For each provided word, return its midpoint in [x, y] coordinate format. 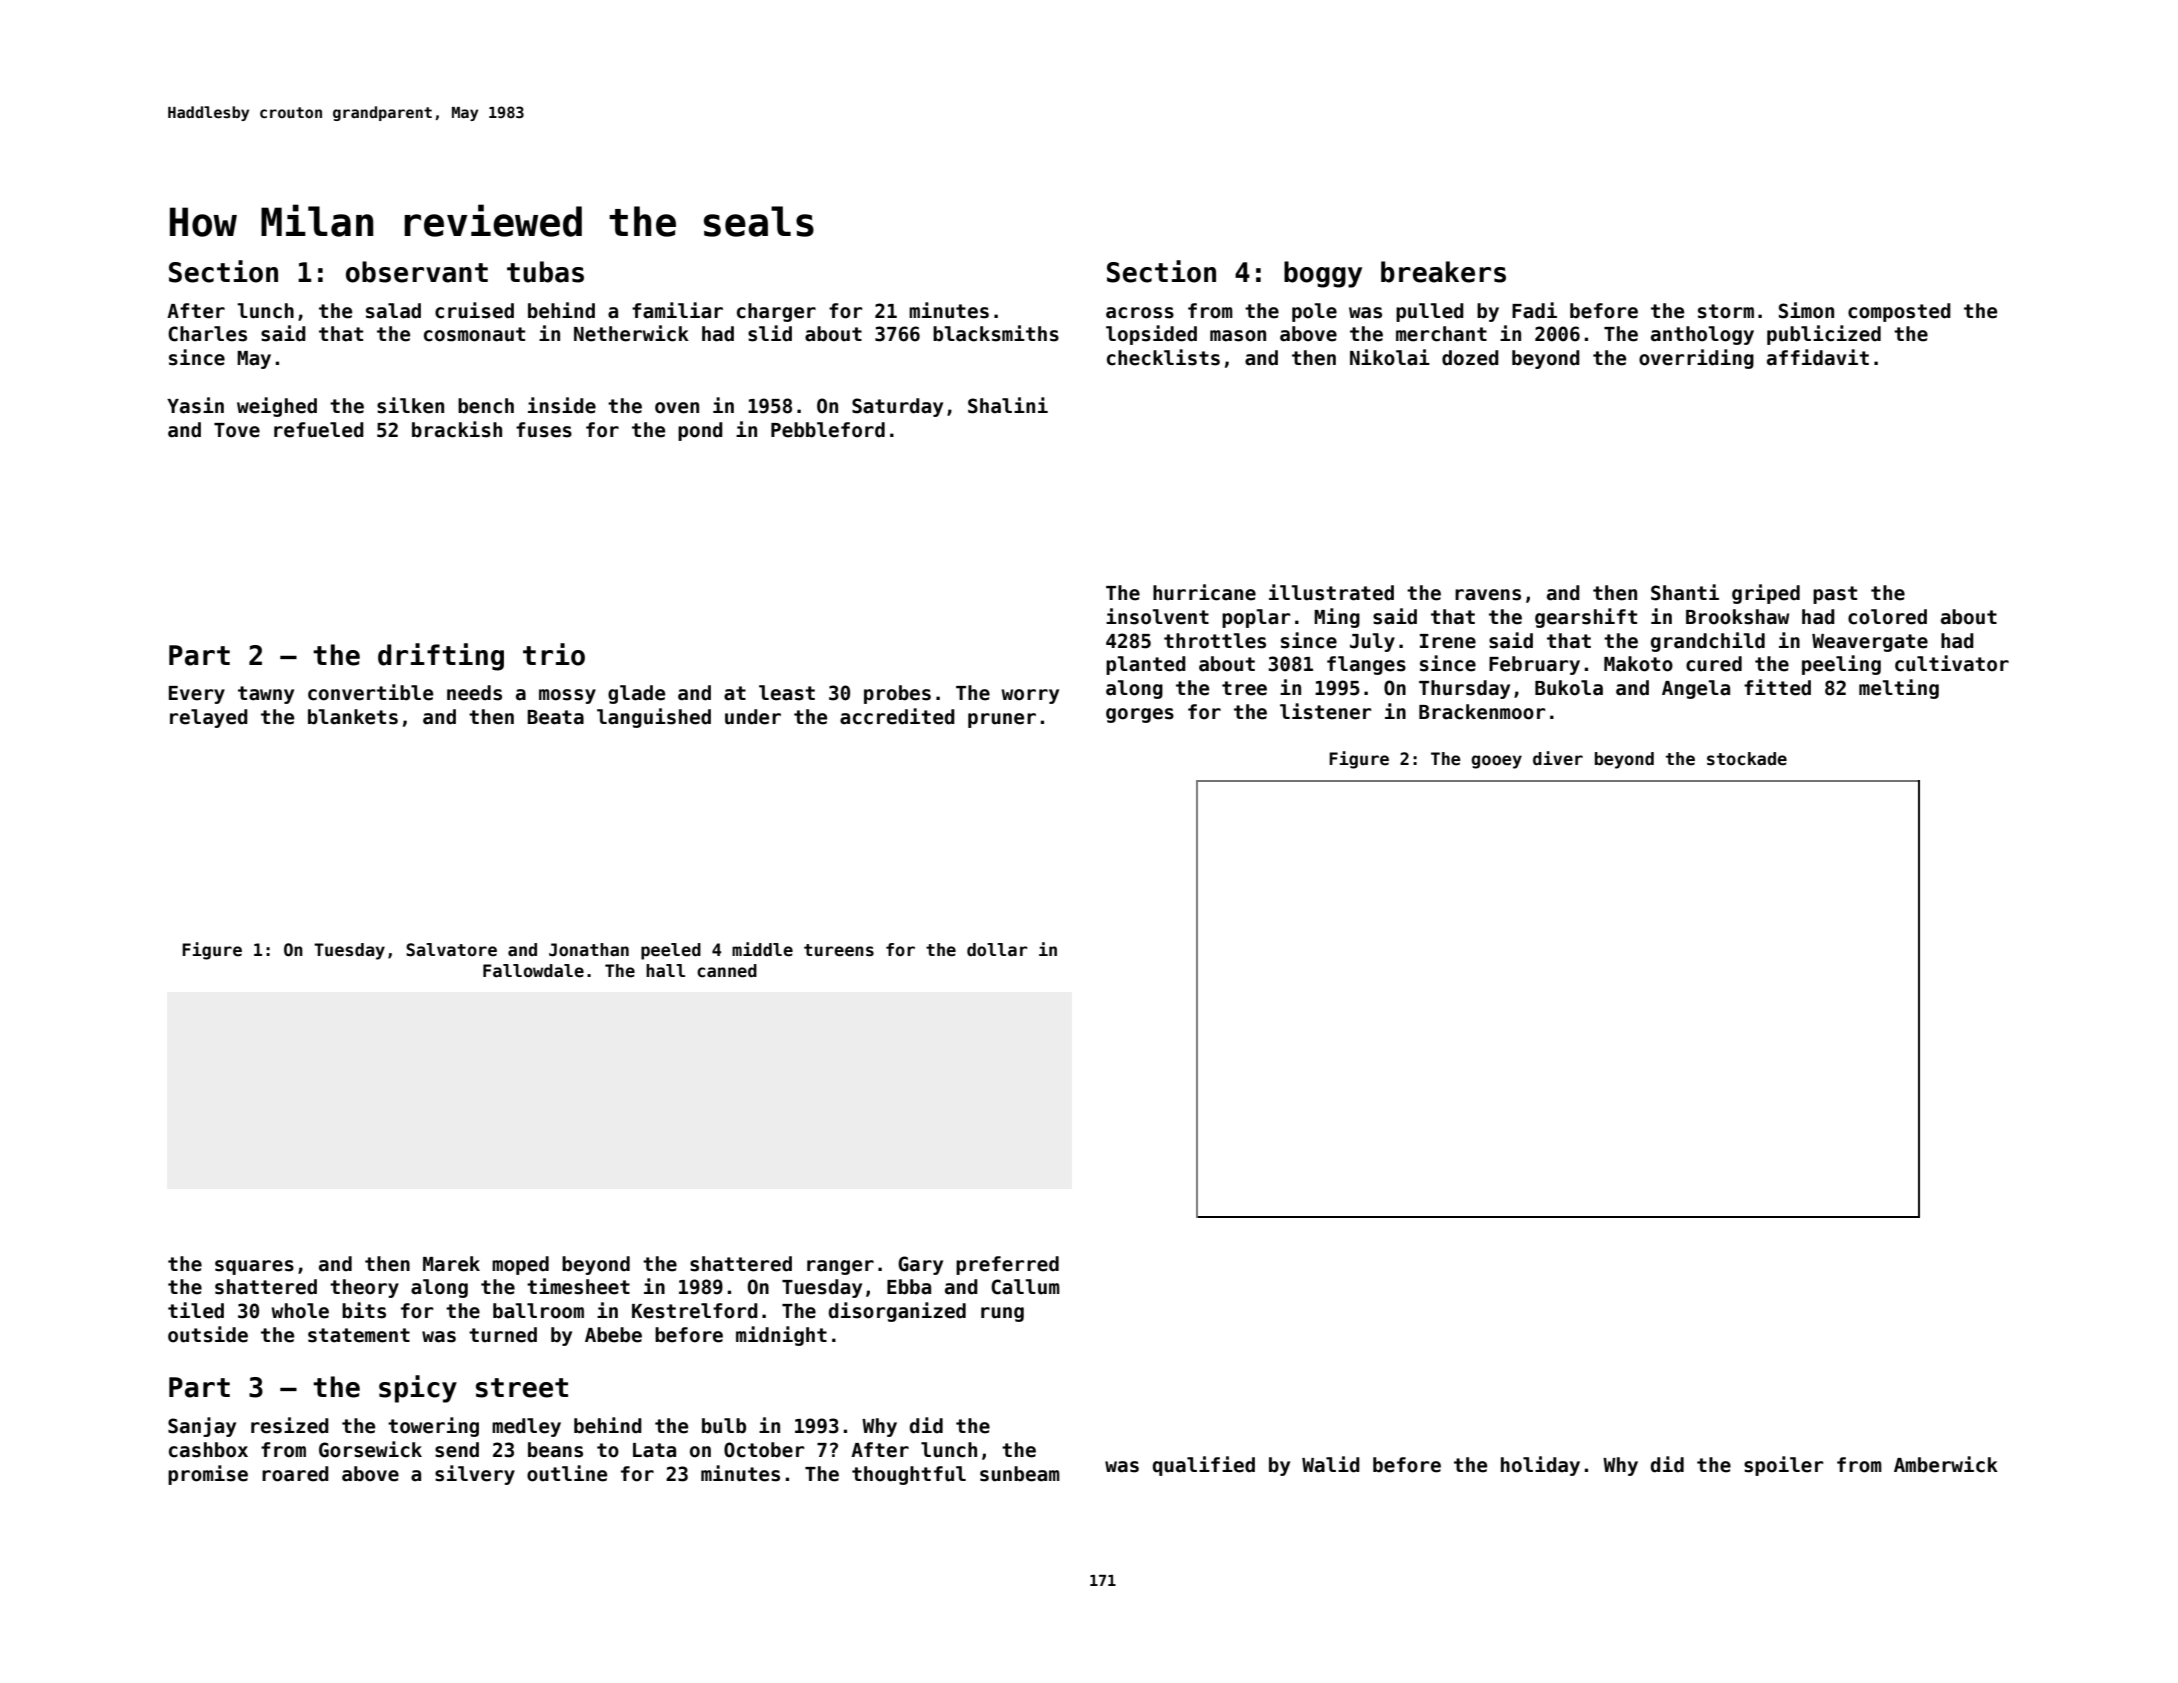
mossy [567, 696]
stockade [1747, 759]
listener [1325, 711]
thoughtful [909, 1475]
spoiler [1783, 1466]
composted [1899, 312]
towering [433, 1427]
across [1140, 313]
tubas [545, 272]
